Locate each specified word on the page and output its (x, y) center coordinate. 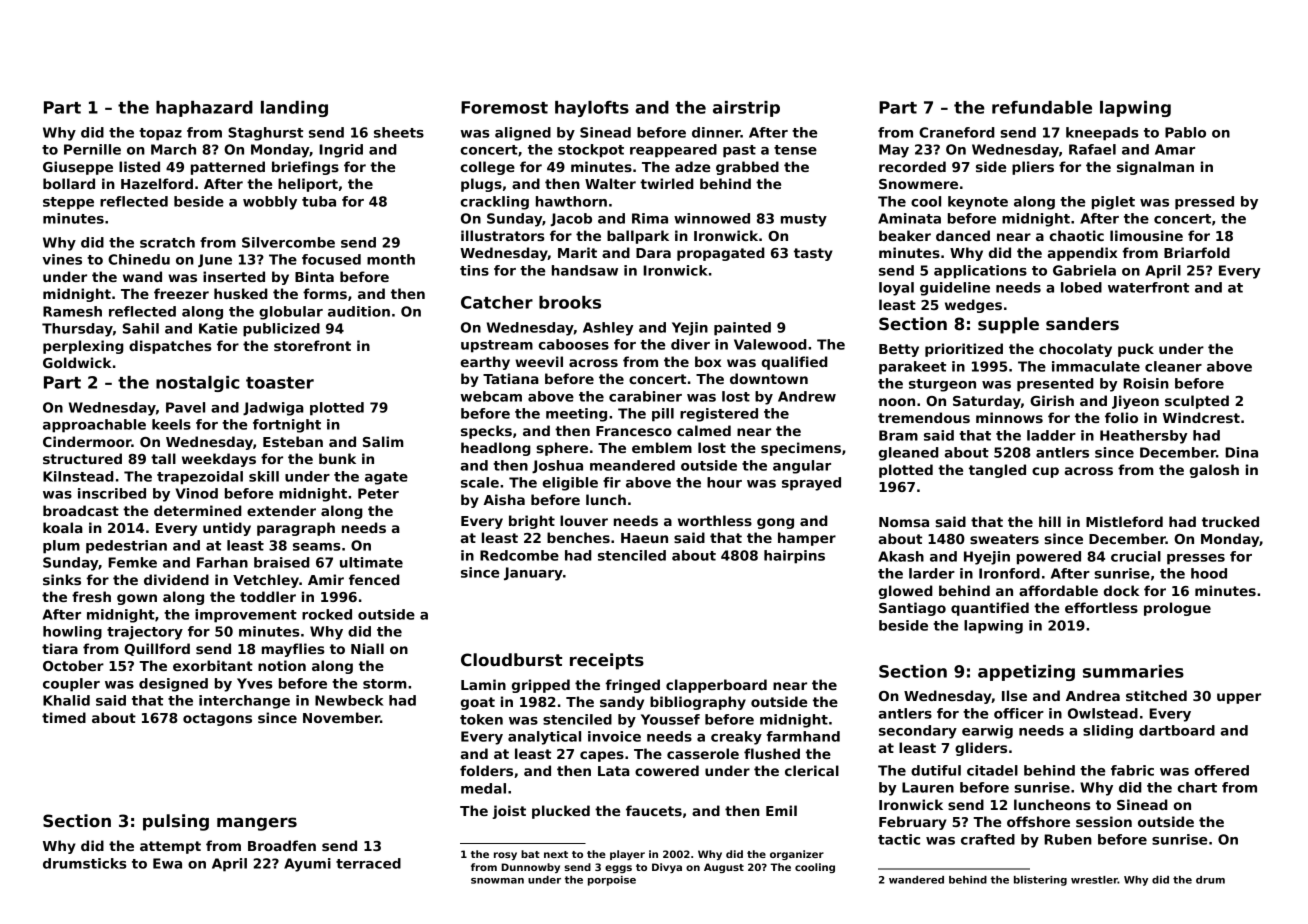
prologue (1177, 609)
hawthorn (571, 201)
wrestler (1094, 880)
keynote (978, 203)
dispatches (170, 347)
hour (724, 482)
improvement (246, 616)
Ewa (167, 863)
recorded (912, 166)
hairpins (794, 557)
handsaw (585, 270)
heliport (308, 185)
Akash (901, 556)
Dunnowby (530, 868)
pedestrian (126, 547)
